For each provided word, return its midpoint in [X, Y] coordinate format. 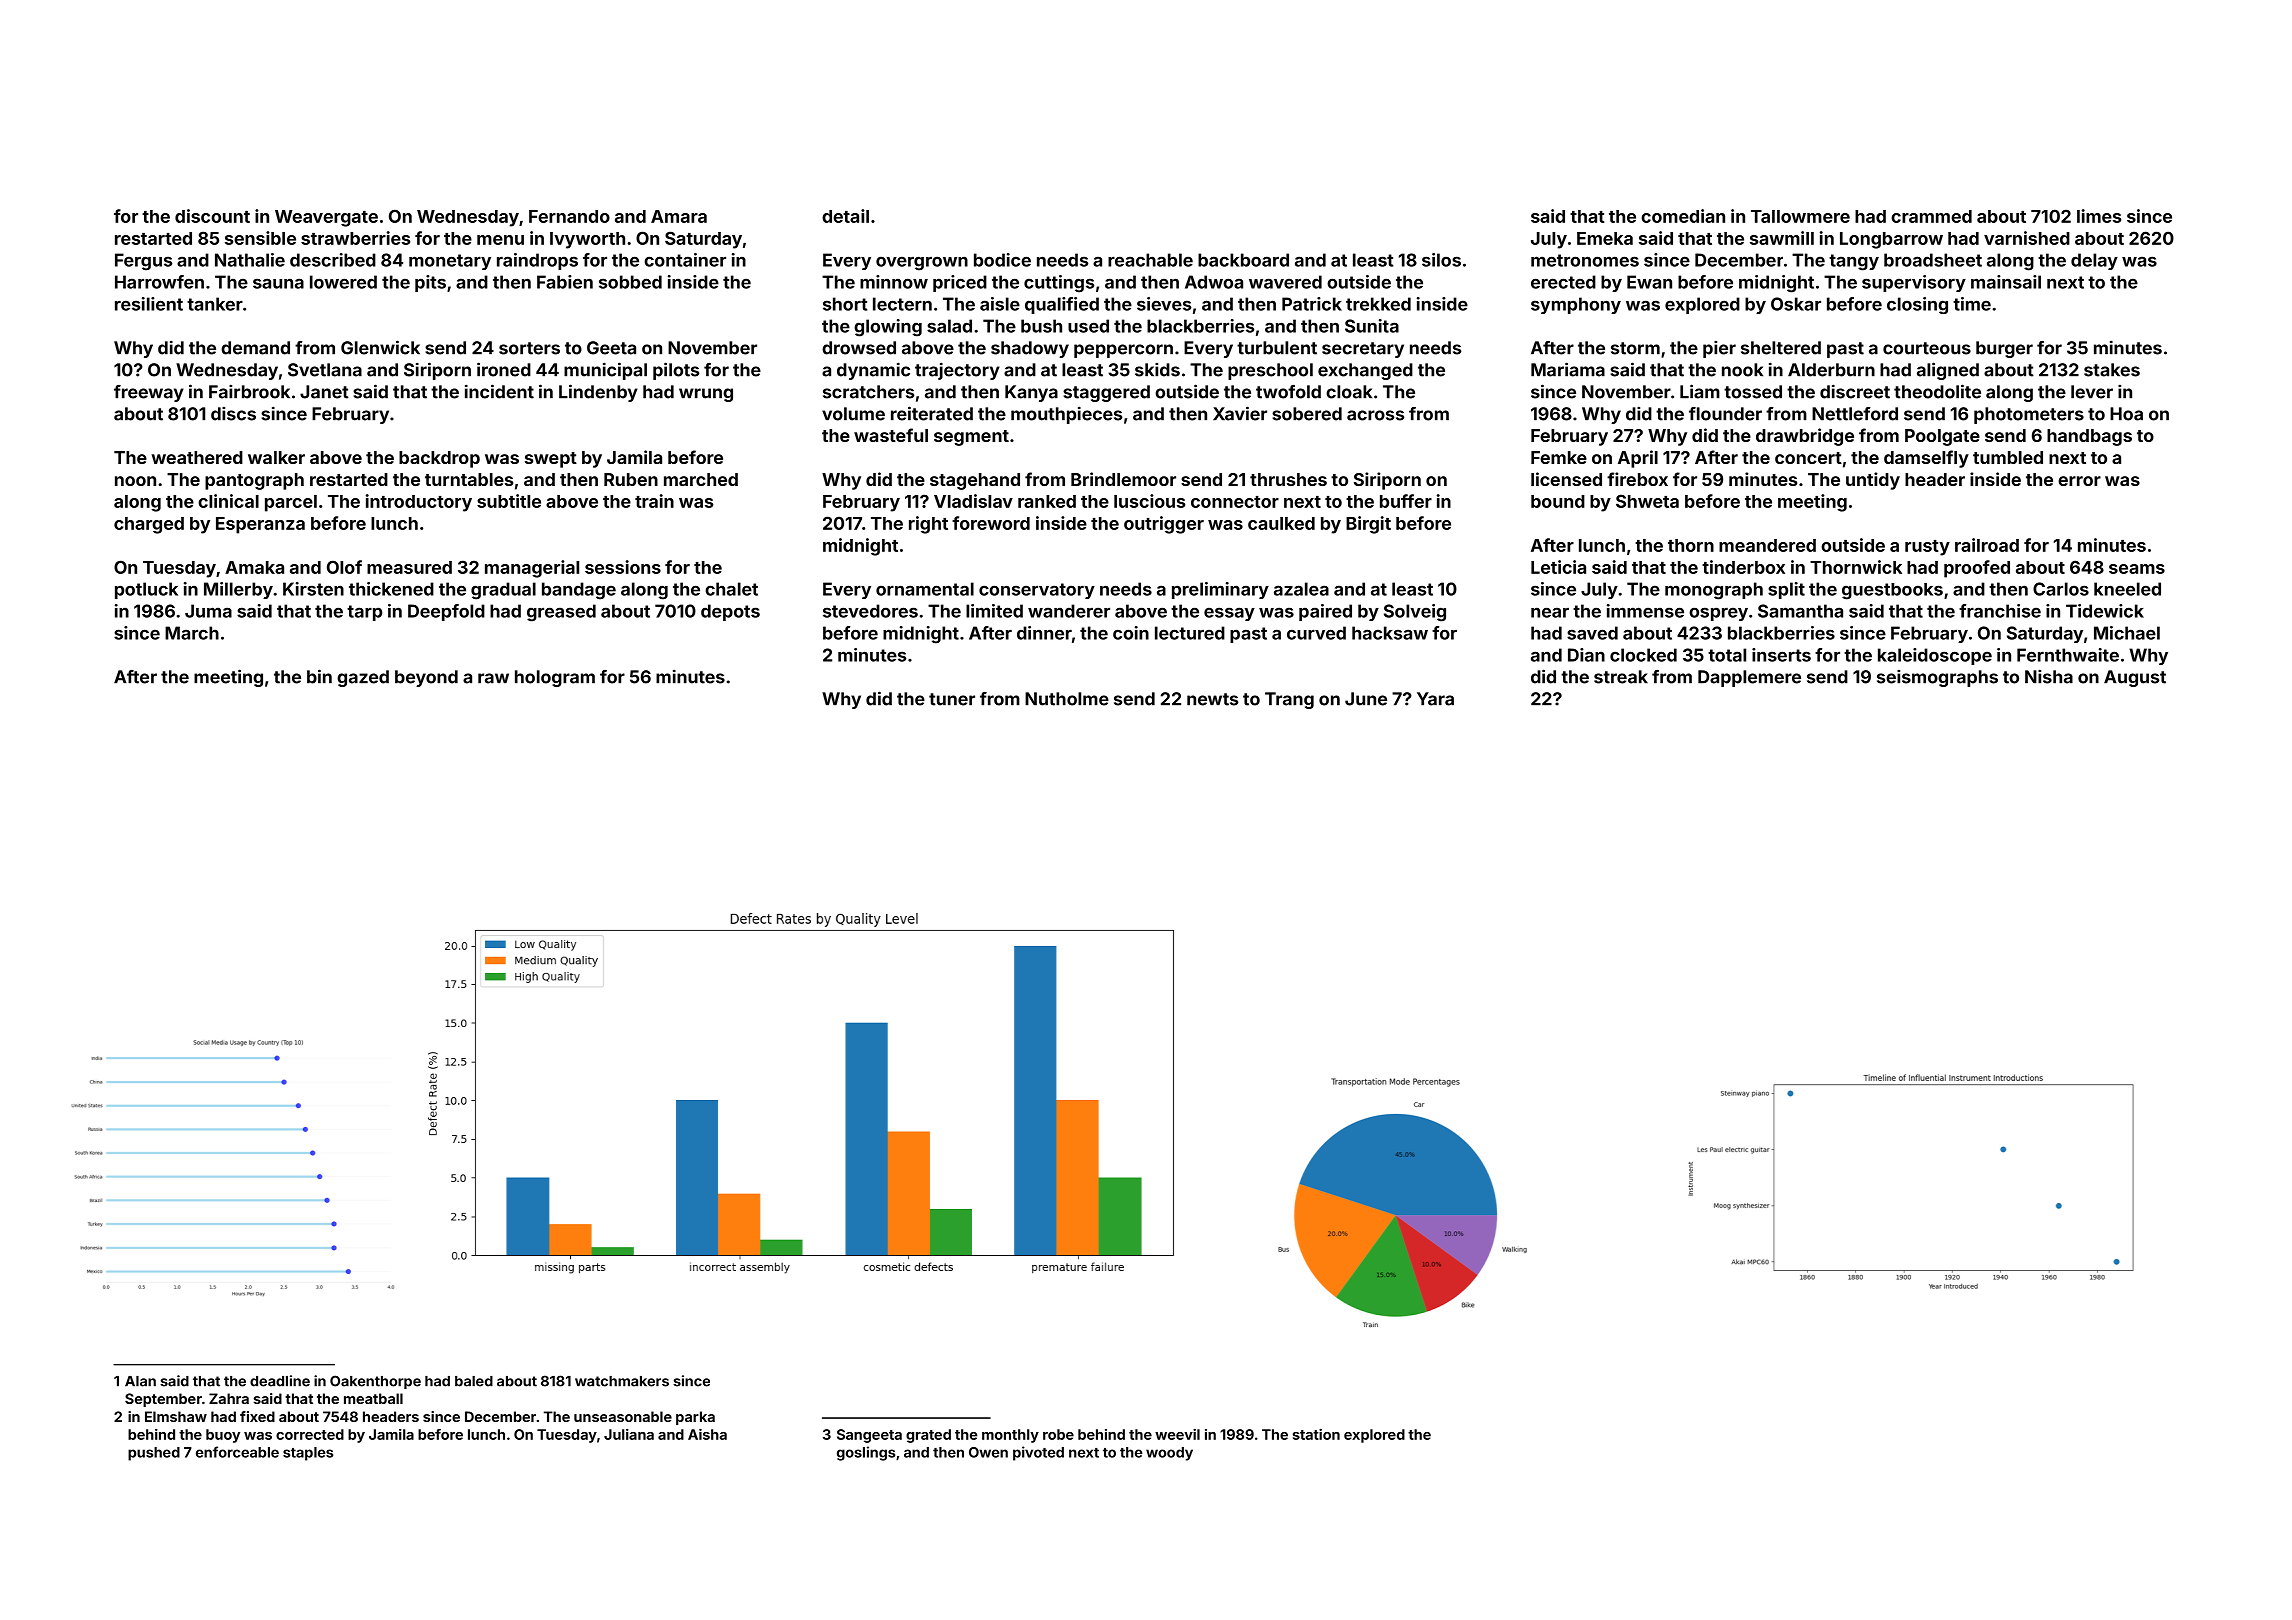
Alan [140, 1381]
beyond [426, 678]
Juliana [629, 1434]
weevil [1177, 1434]
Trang [1289, 700]
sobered [1307, 414]
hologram [555, 678]
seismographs [1937, 678]
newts [1212, 699]
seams [2137, 569]
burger [2004, 349]
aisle [1000, 304]
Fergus [143, 262]
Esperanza [260, 525]
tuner [952, 699]
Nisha [2049, 677]
